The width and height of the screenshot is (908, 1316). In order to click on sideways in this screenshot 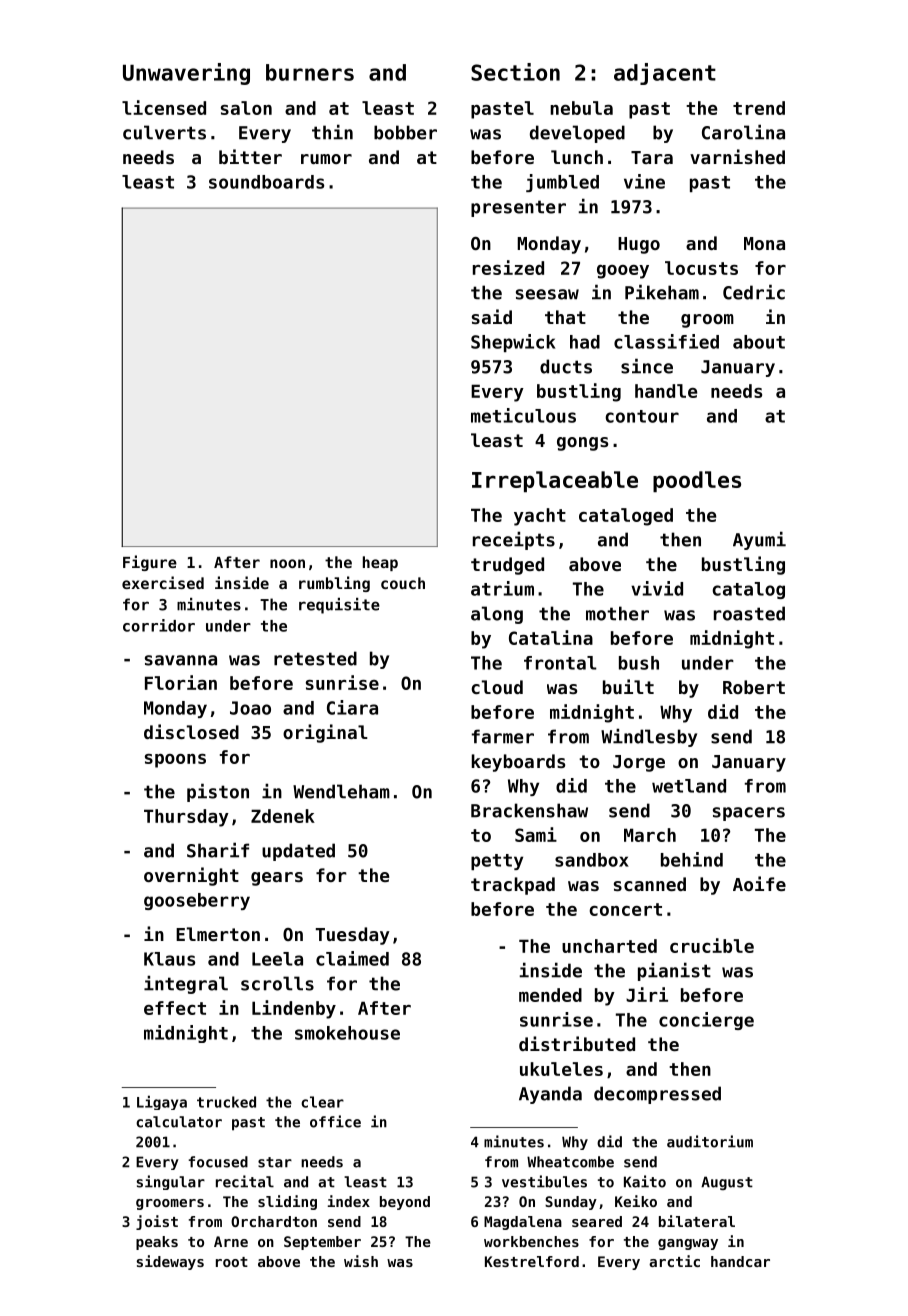, I will do `click(170, 1262)`.
